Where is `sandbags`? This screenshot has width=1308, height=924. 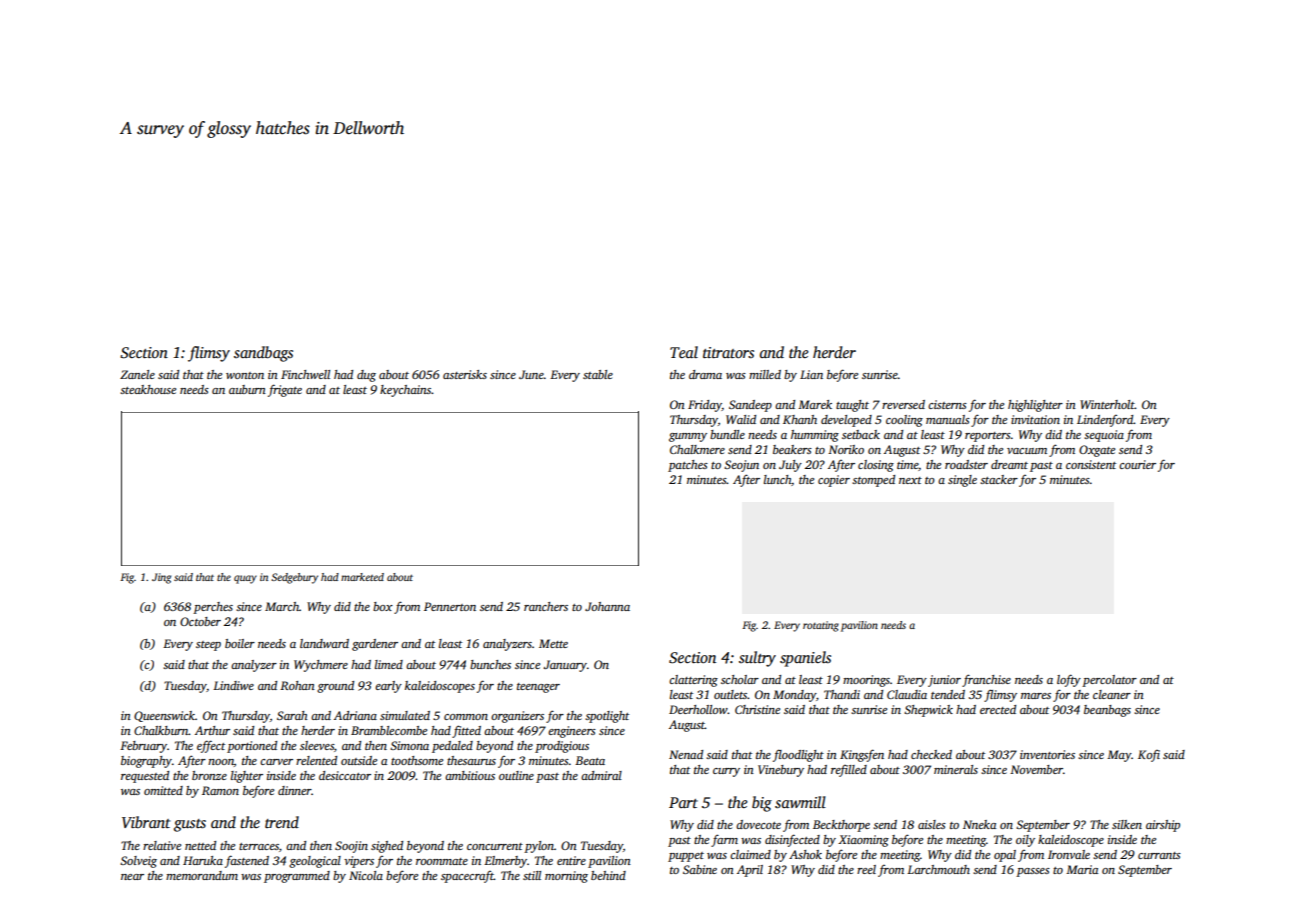
sandbags is located at coordinates (263, 354).
